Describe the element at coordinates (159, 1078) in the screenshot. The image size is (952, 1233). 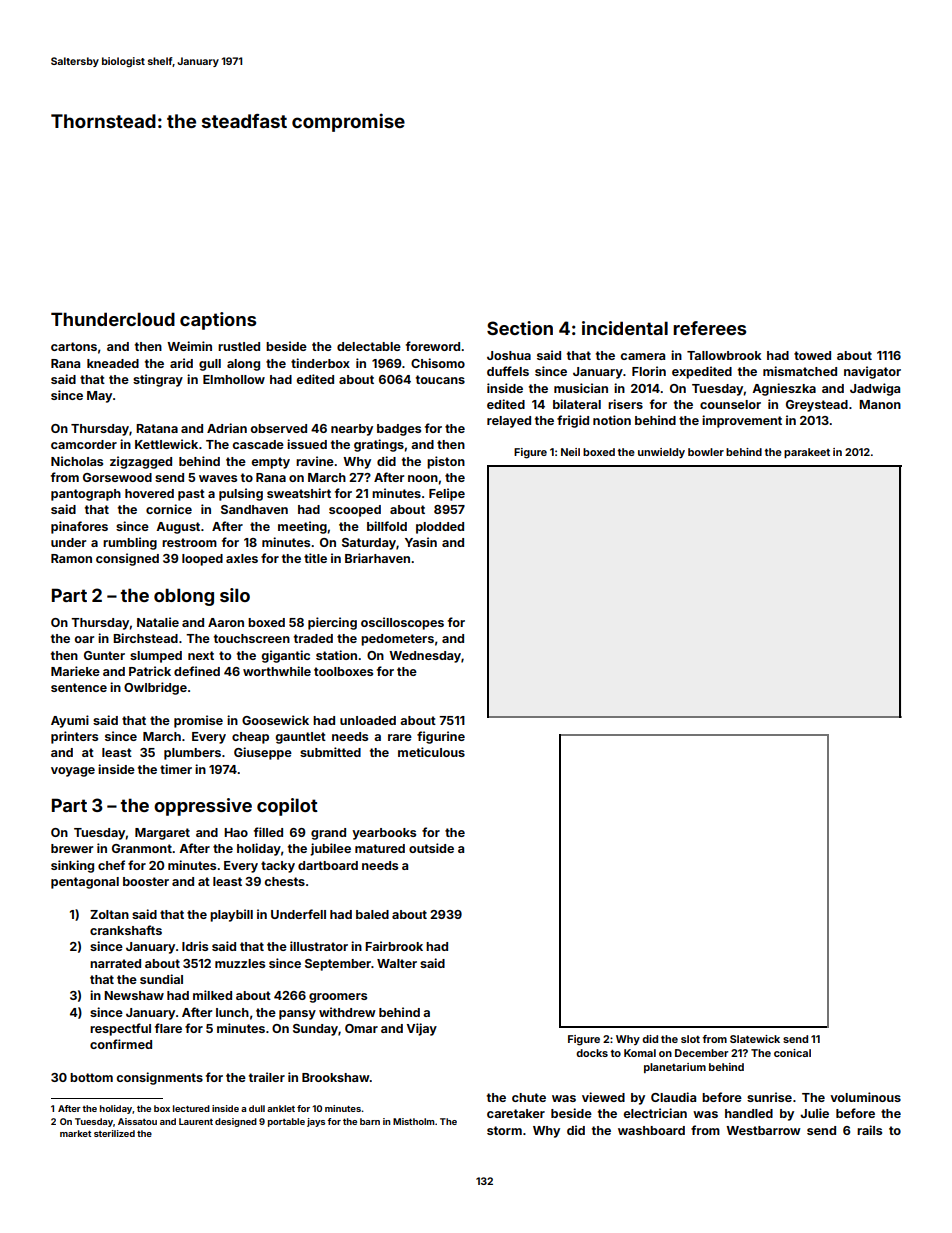
I see `consignments` at that location.
